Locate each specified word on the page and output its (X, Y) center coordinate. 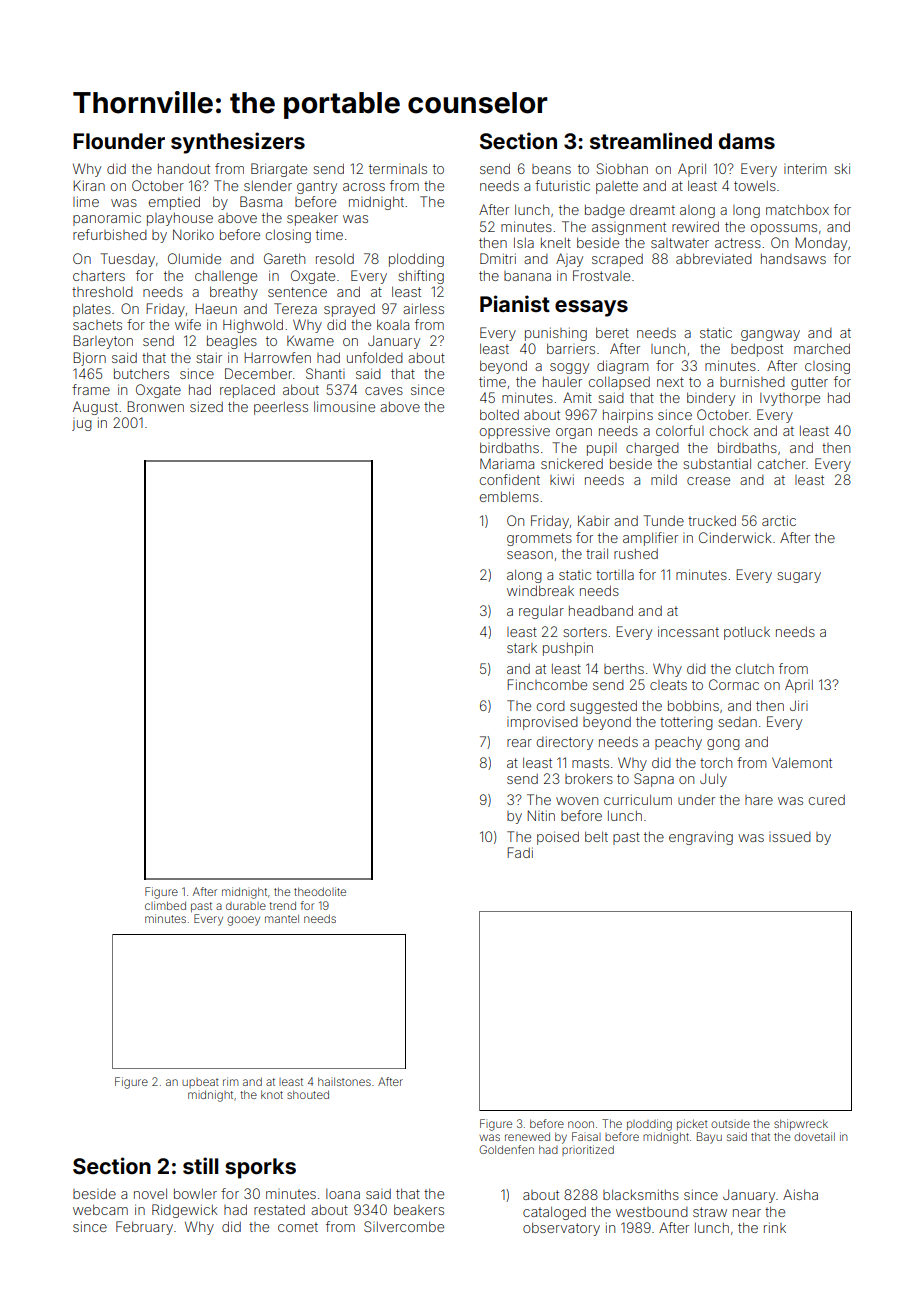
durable (246, 906)
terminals (398, 169)
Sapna (654, 780)
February (144, 1228)
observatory (561, 1229)
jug (82, 425)
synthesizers (238, 143)
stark (522, 648)
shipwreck (801, 1124)
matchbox (797, 209)
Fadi (520, 852)
